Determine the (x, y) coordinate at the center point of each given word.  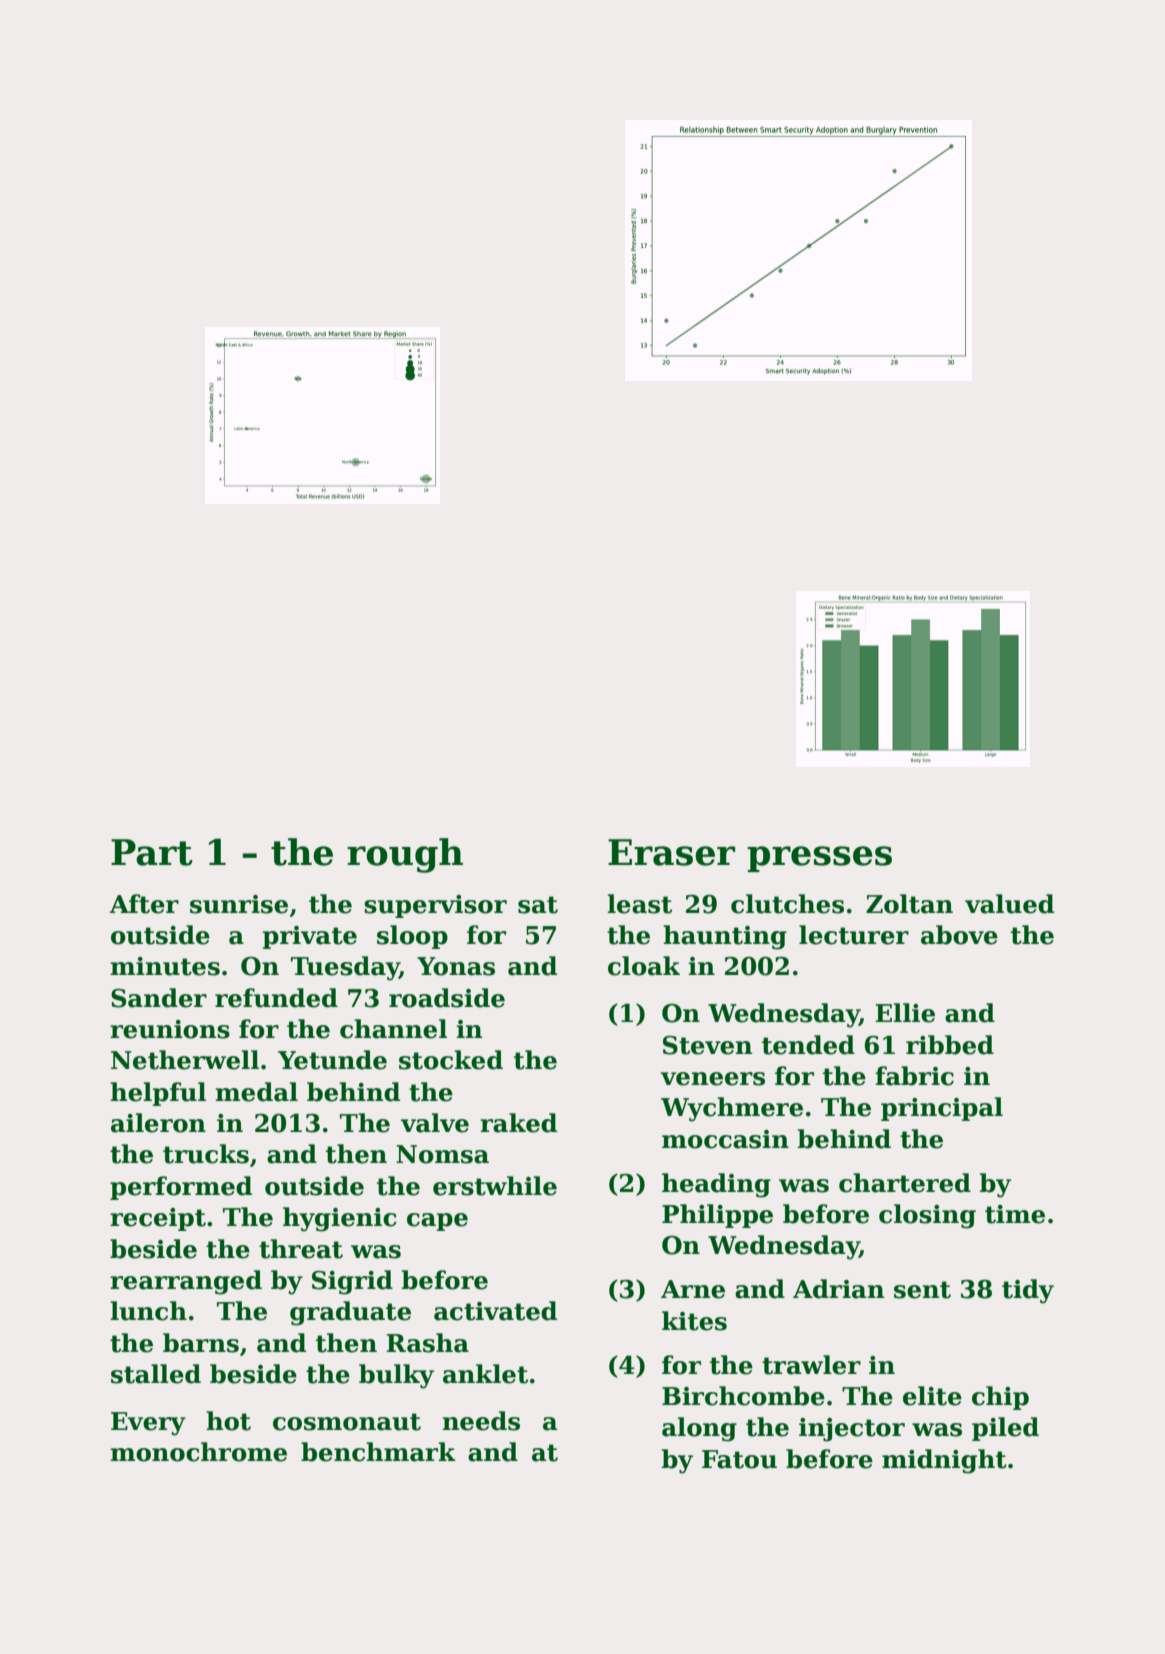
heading (716, 1185)
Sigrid (352, 1282)
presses (819, 859)
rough (405, 855)
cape (437, 1222)
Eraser (671, 852)
